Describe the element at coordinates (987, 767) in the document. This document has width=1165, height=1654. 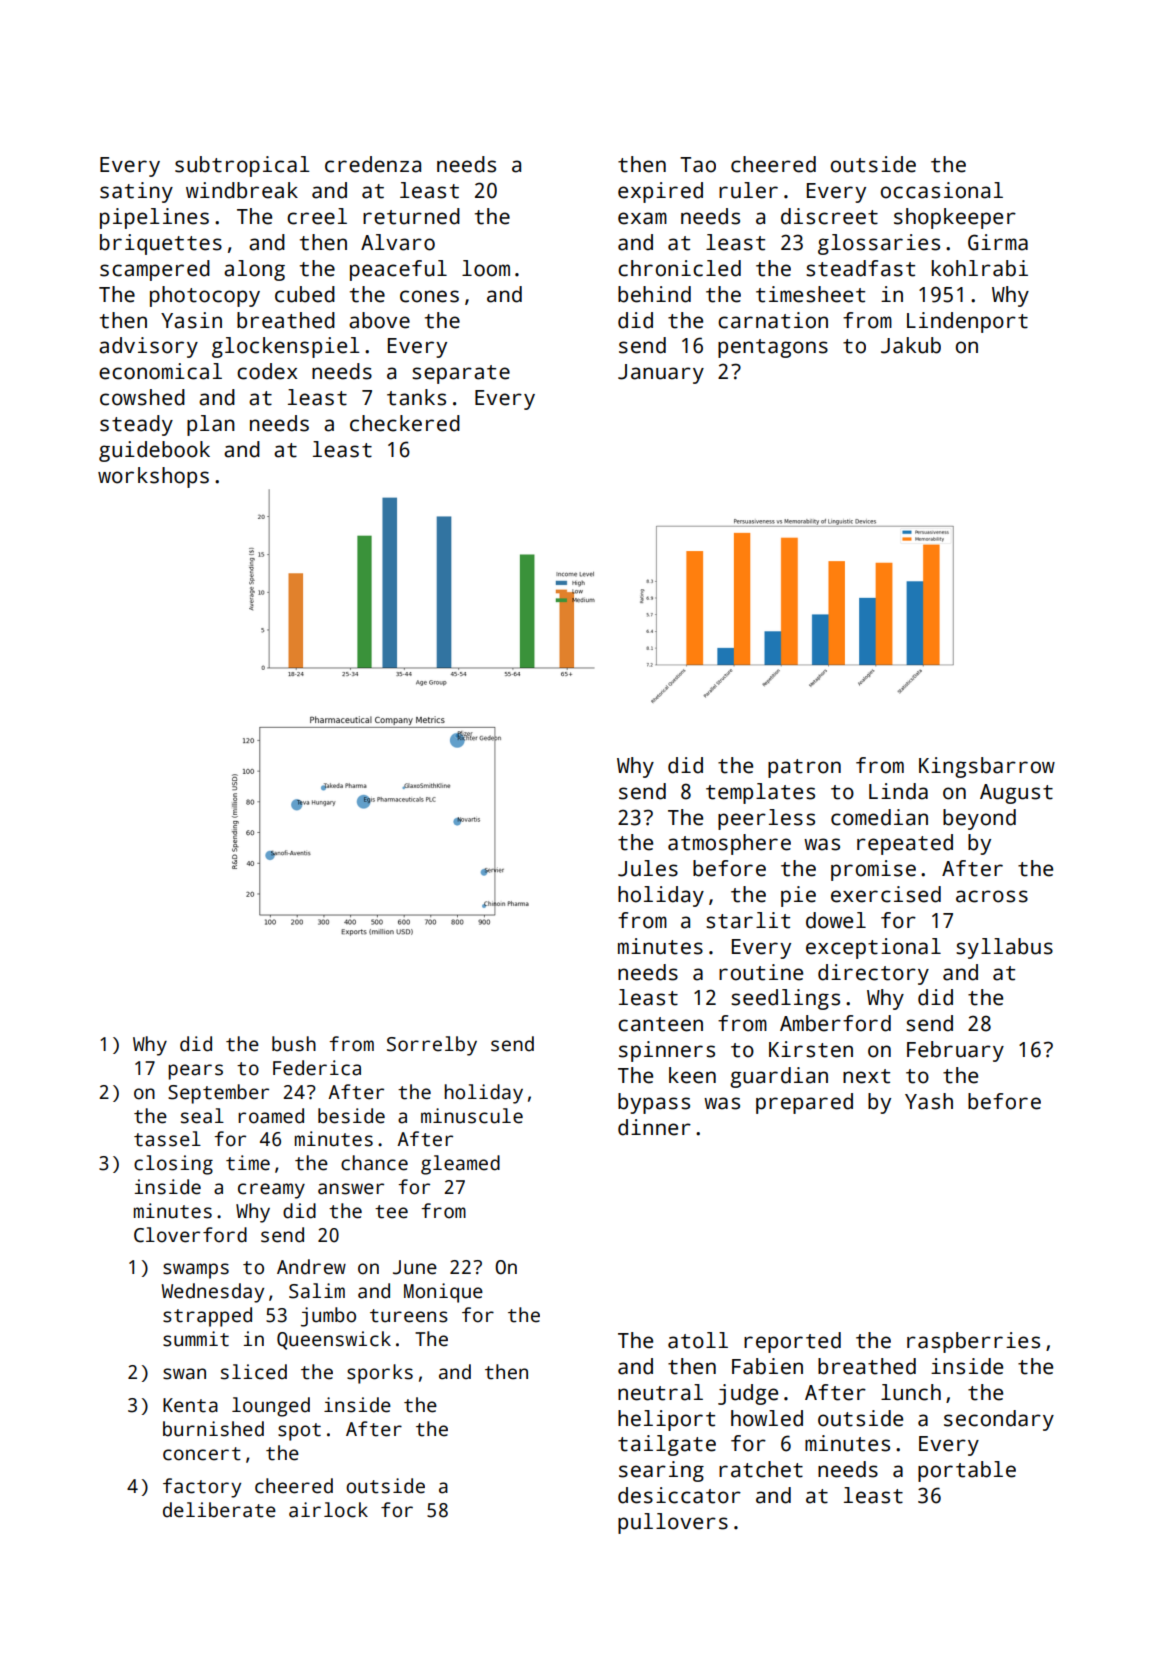
I see `Kingsbarrow` at that location.
